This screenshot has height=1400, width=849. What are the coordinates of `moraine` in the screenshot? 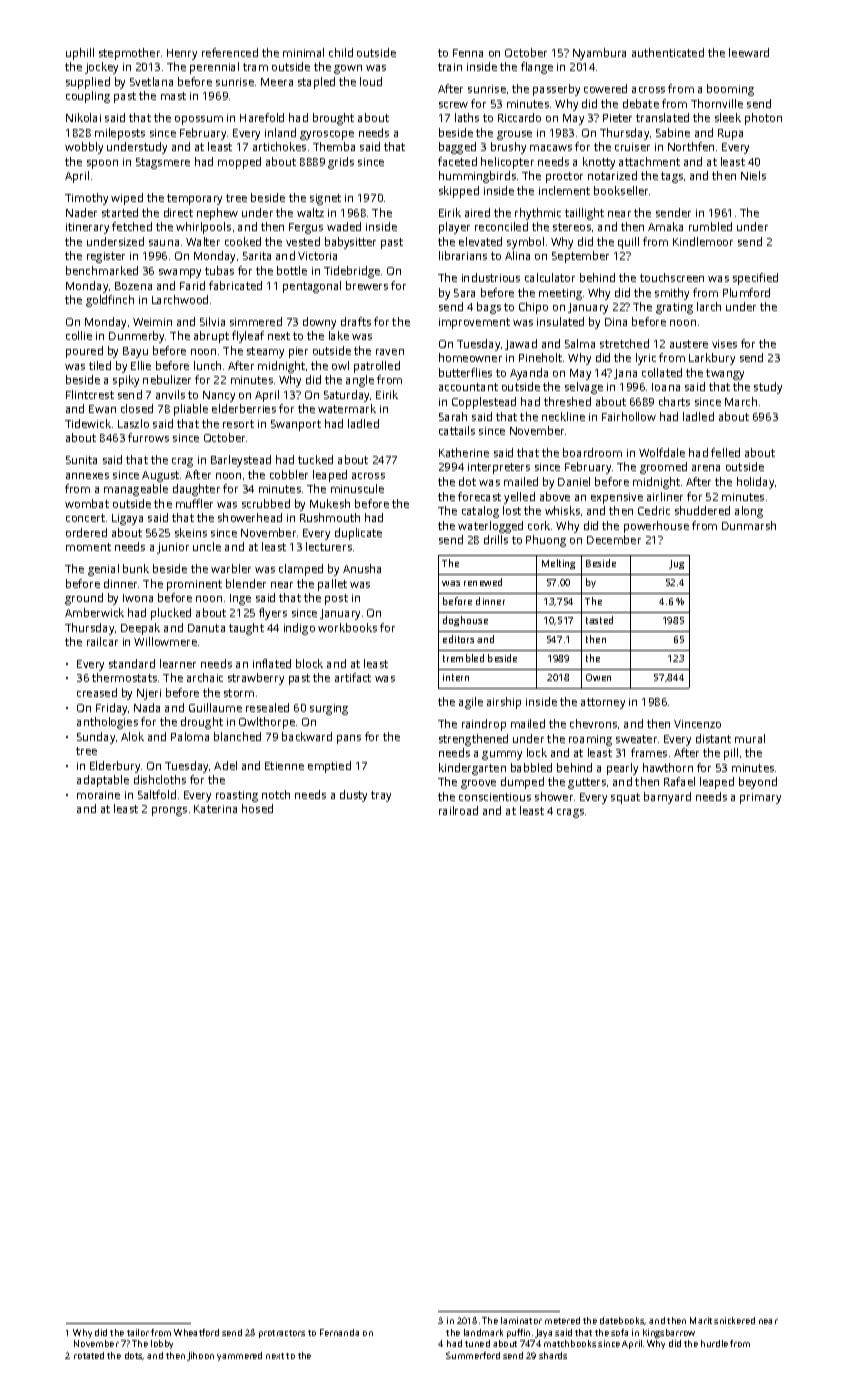 It's located at (98, 795).
